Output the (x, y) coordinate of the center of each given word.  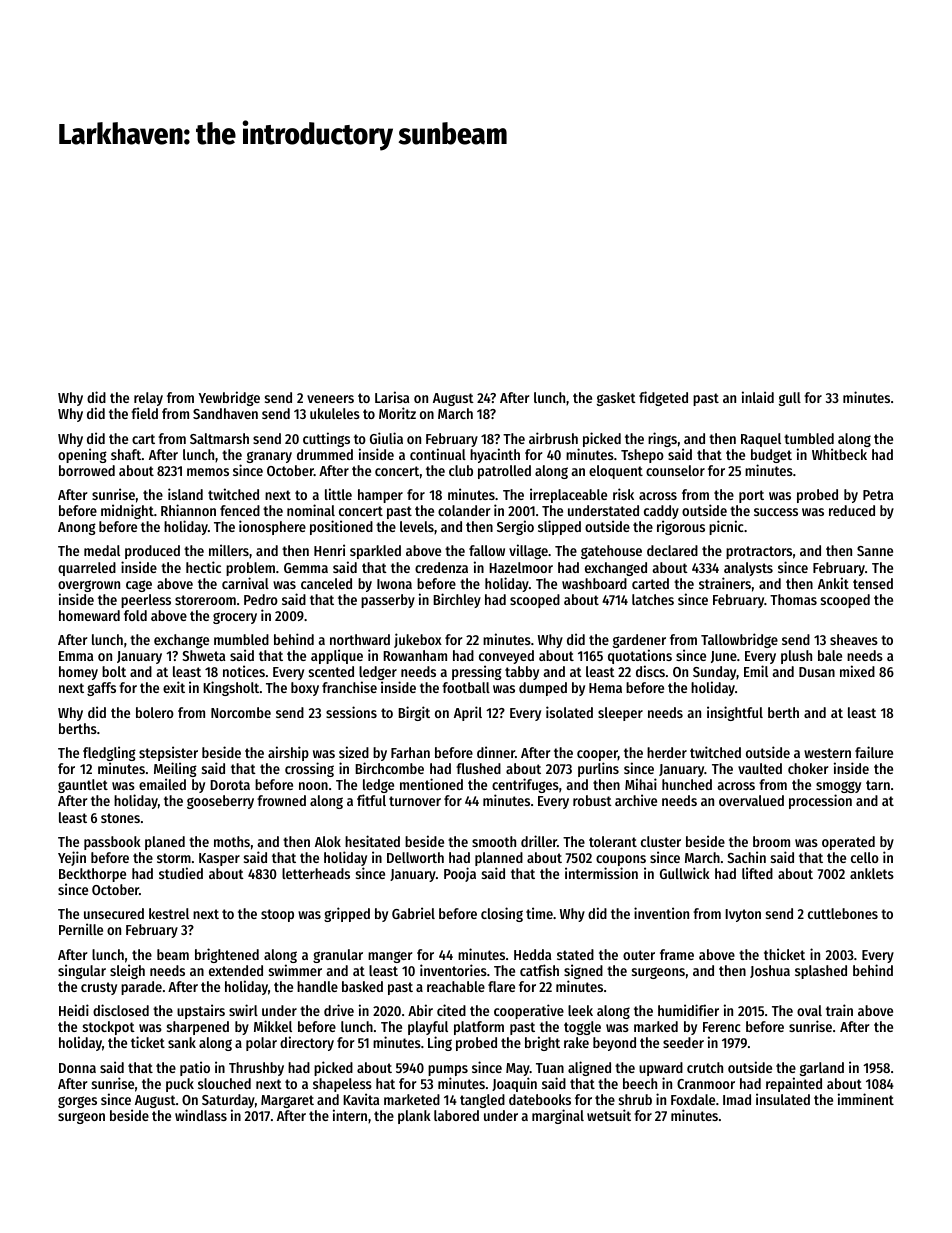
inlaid (758, 397)
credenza (441, 567)
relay (148, 400)
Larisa (392, 397)
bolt (114, 671)
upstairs (201, 1011)
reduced (852, 510)
